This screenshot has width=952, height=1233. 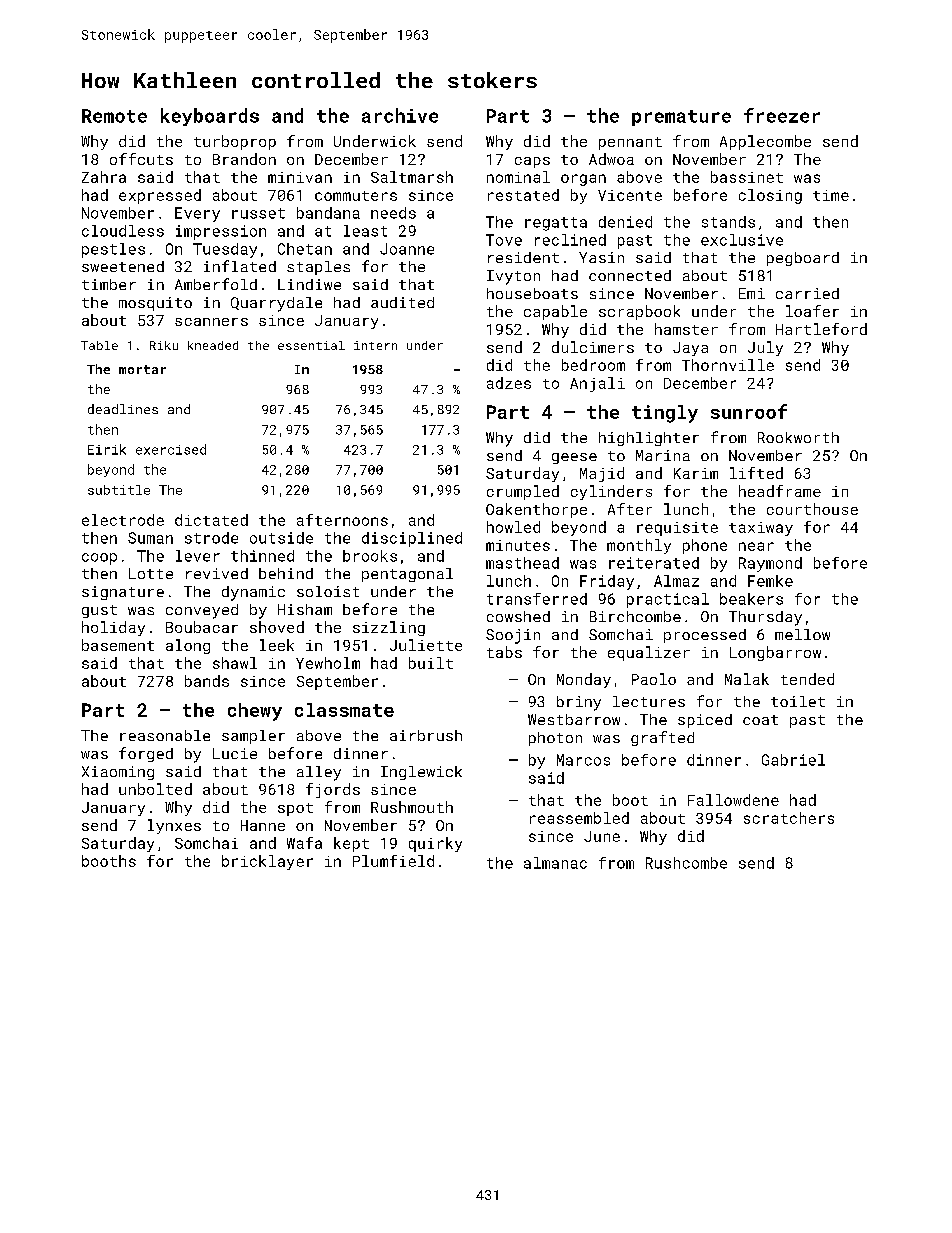 I want to click on offcuts, so click(x=141, y=159).
